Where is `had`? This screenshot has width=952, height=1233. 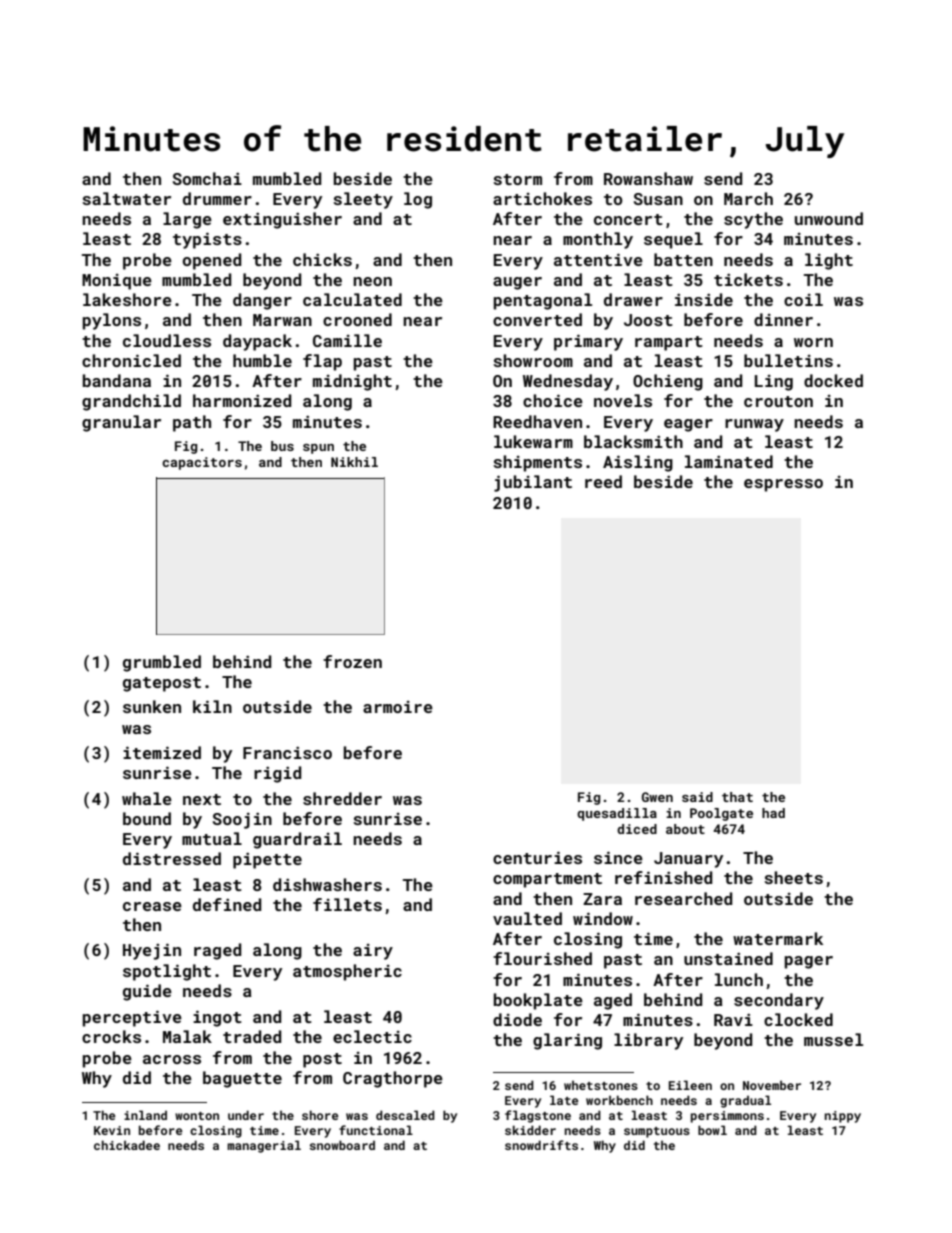
had is located at coordinates (773, 813).
